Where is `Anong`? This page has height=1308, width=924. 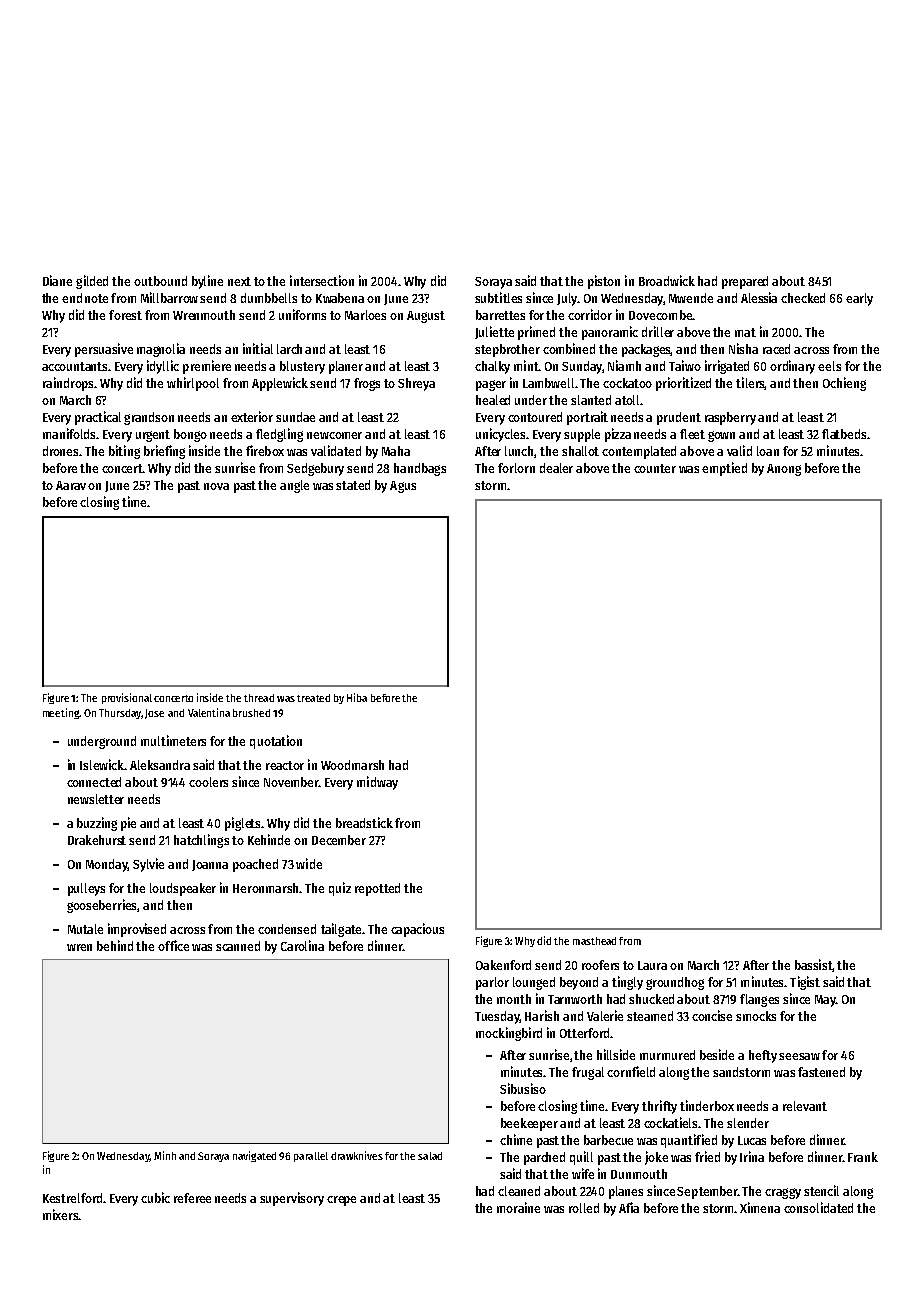 Anong is located at coordinates (784, 470).
